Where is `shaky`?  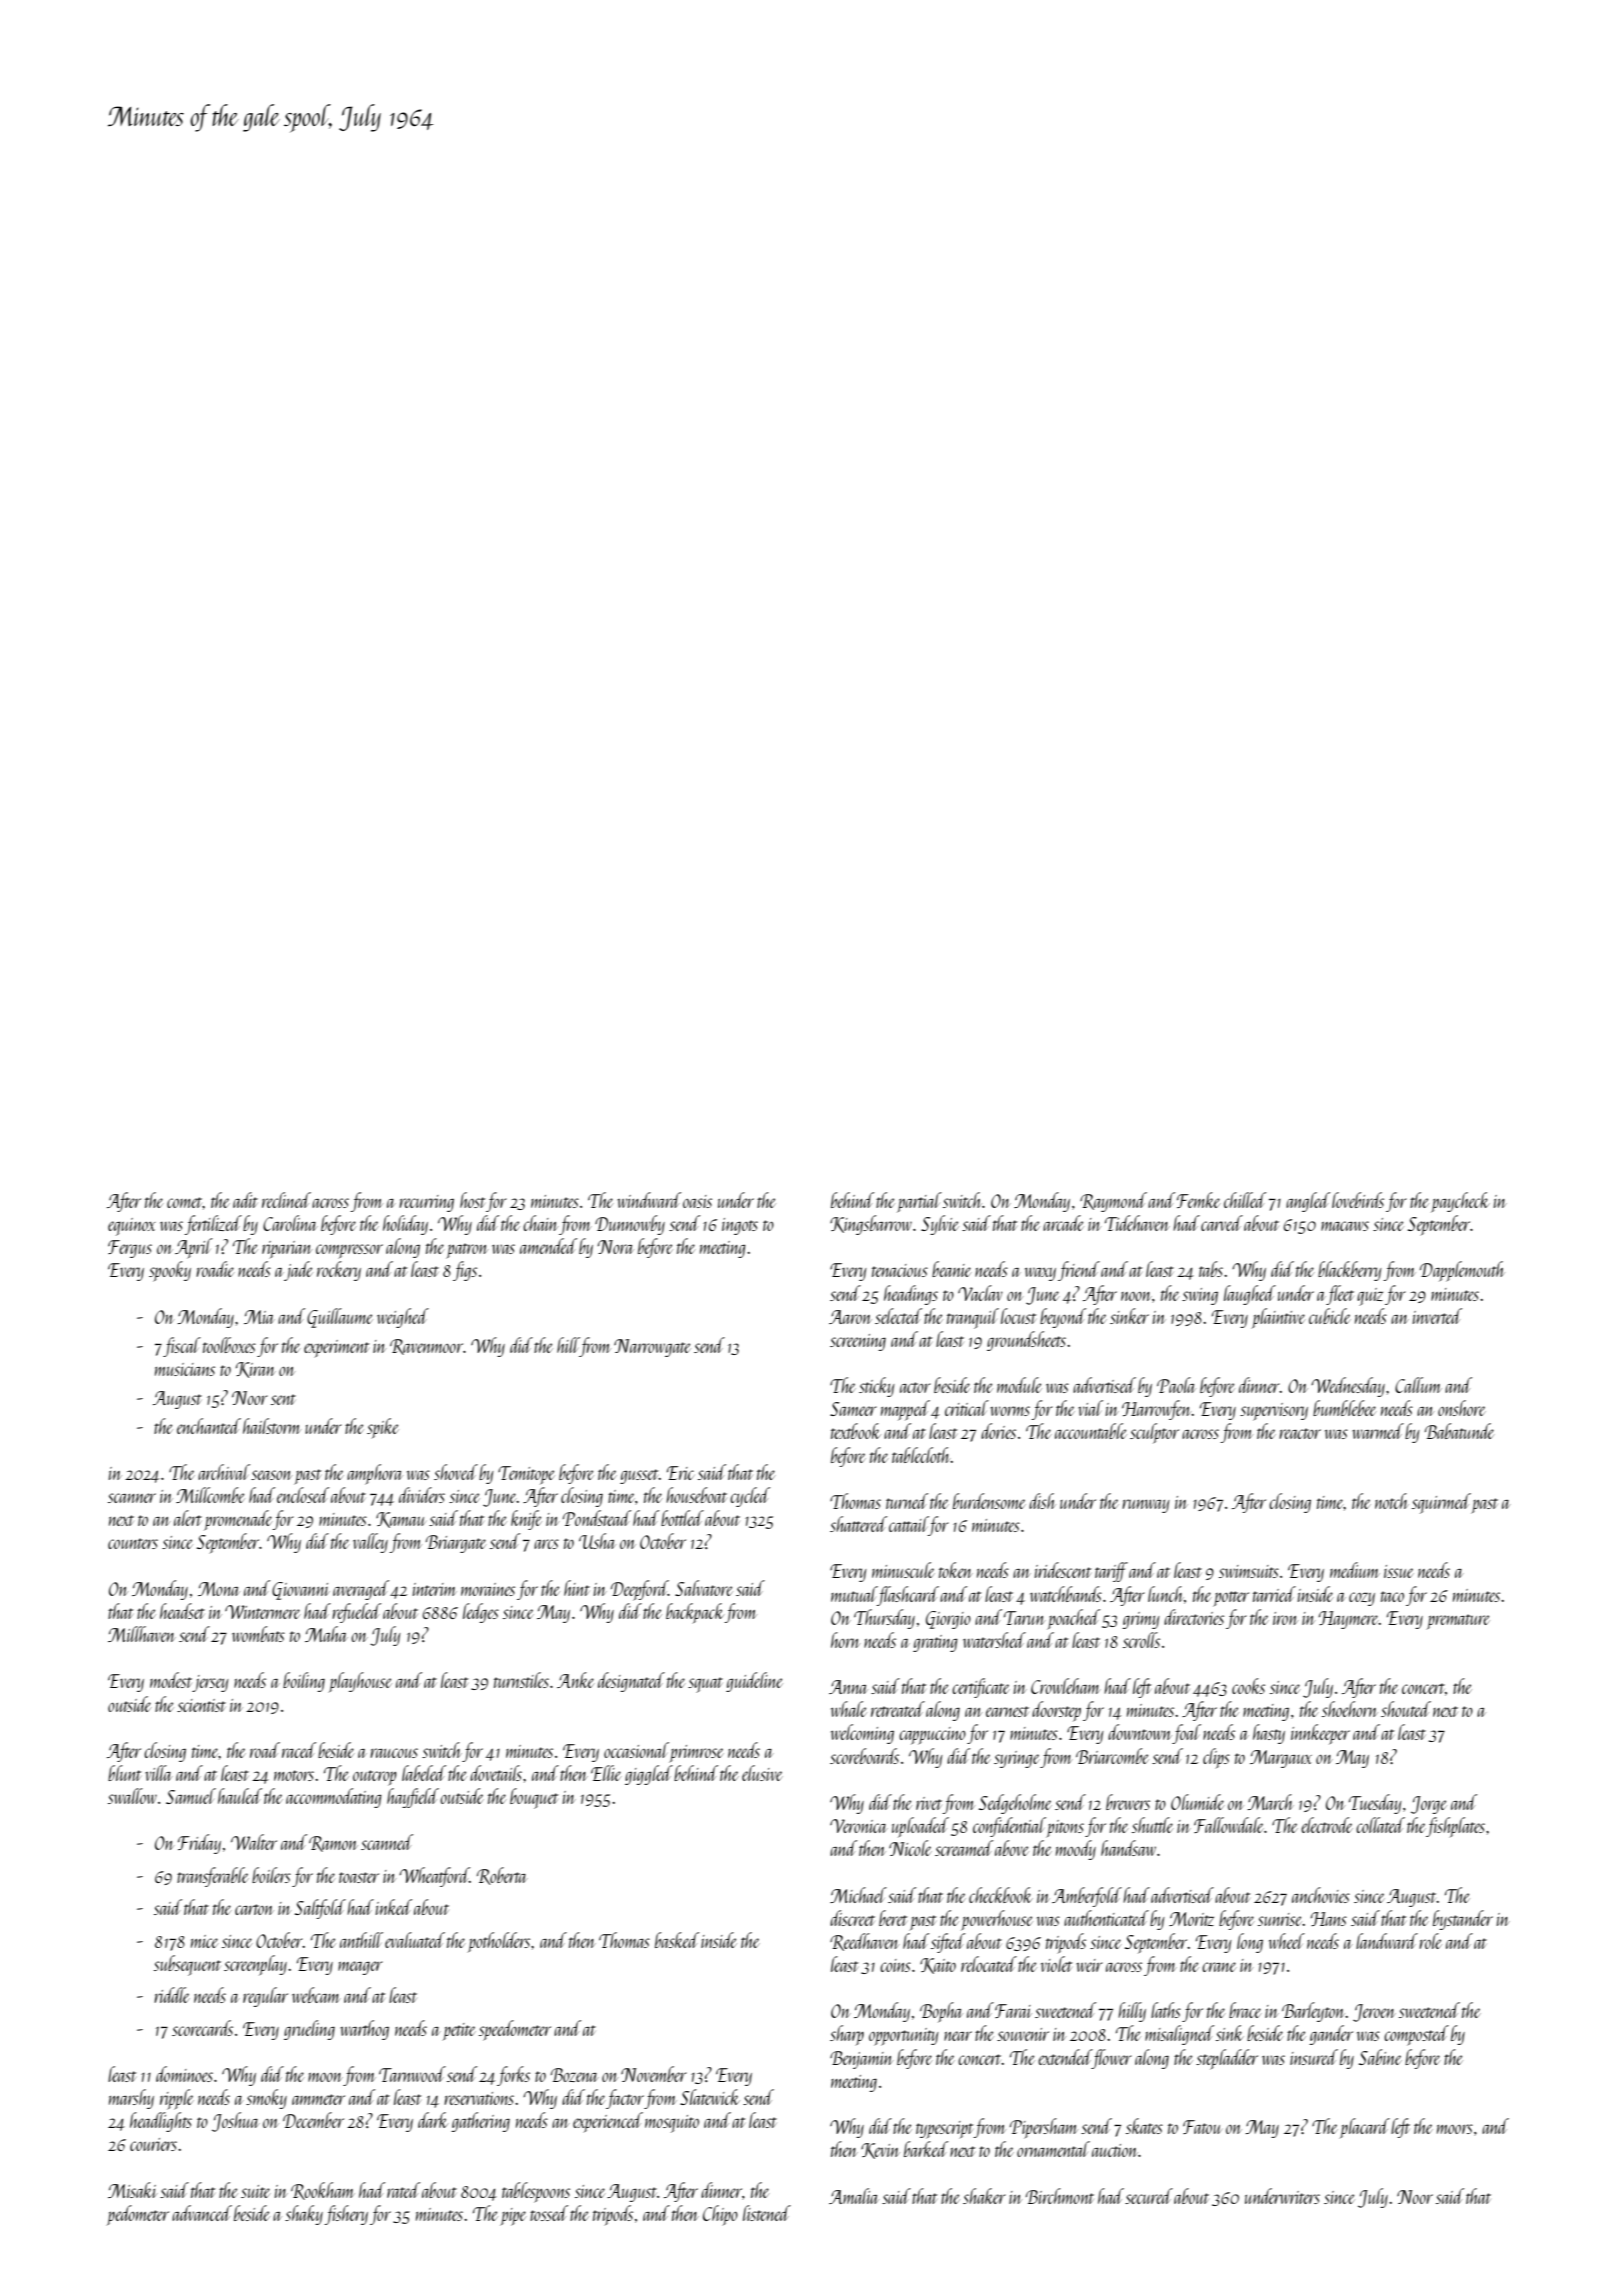
shaky is located at coordinates (304, 2215).
